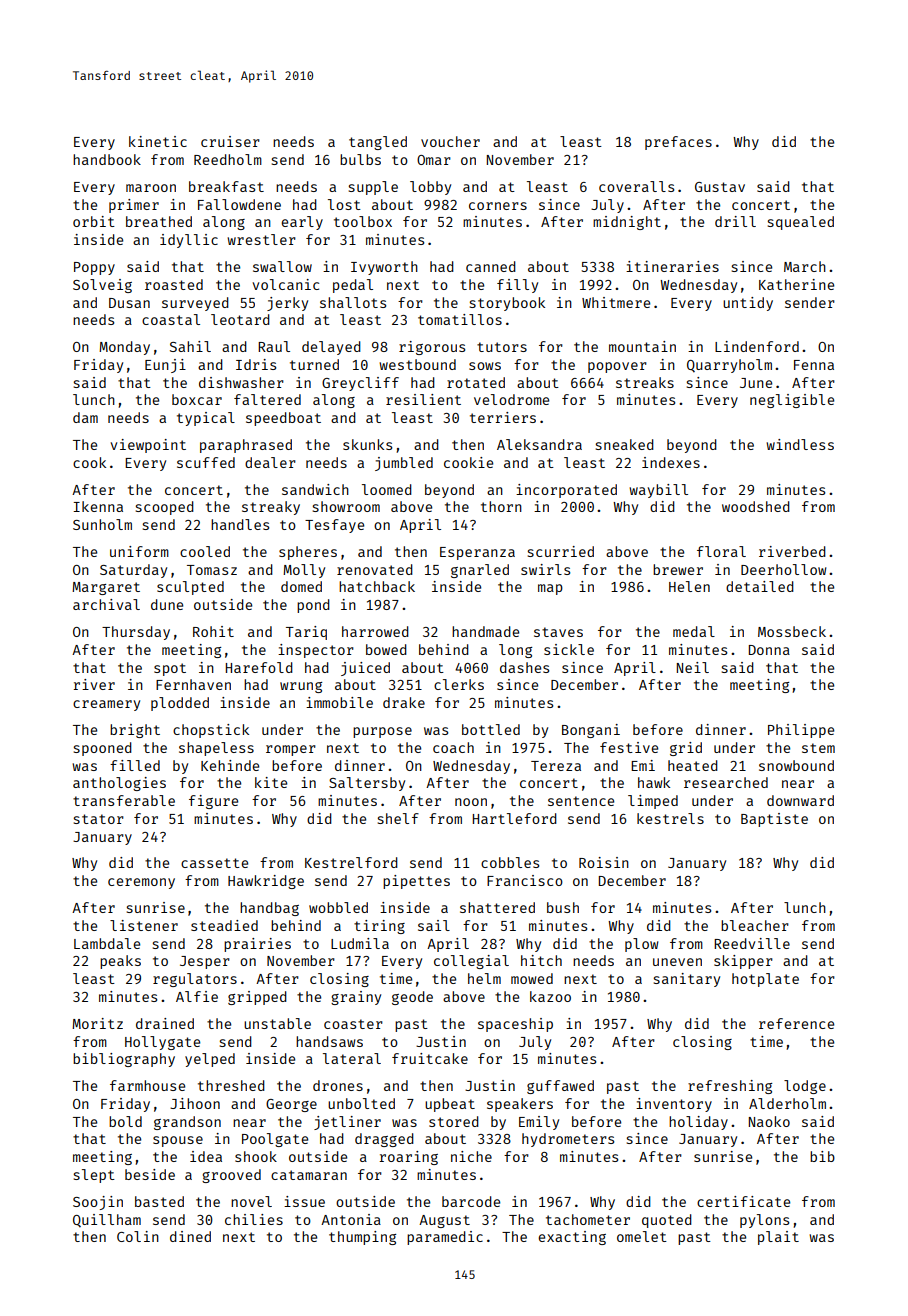 This image has width=908, height=1316. What do you see at coordinates (158, 141) in the image?
I see `kinetic` at bounding box center [158, 141].
